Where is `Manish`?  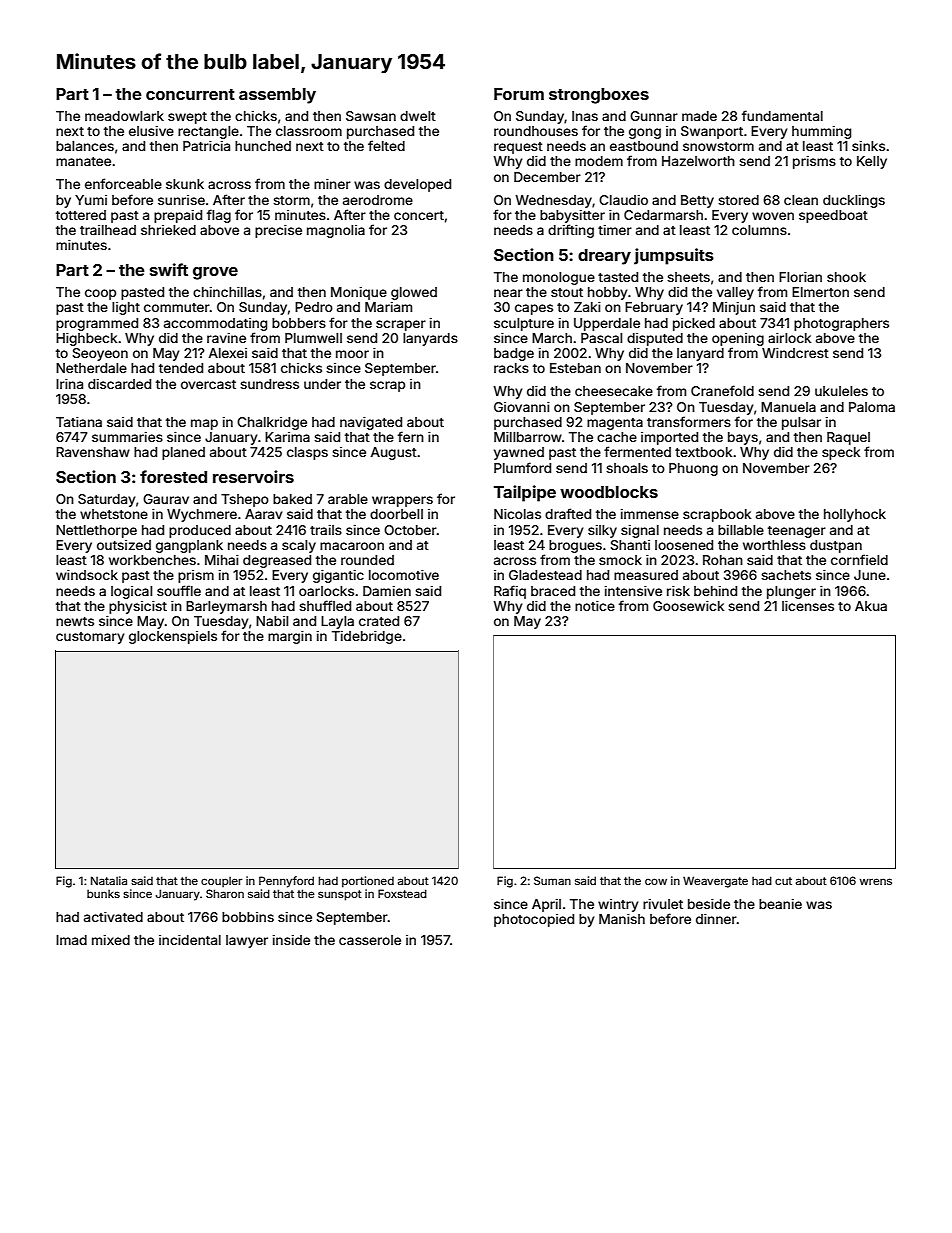 Manish is located at coordinates (622, 919).
